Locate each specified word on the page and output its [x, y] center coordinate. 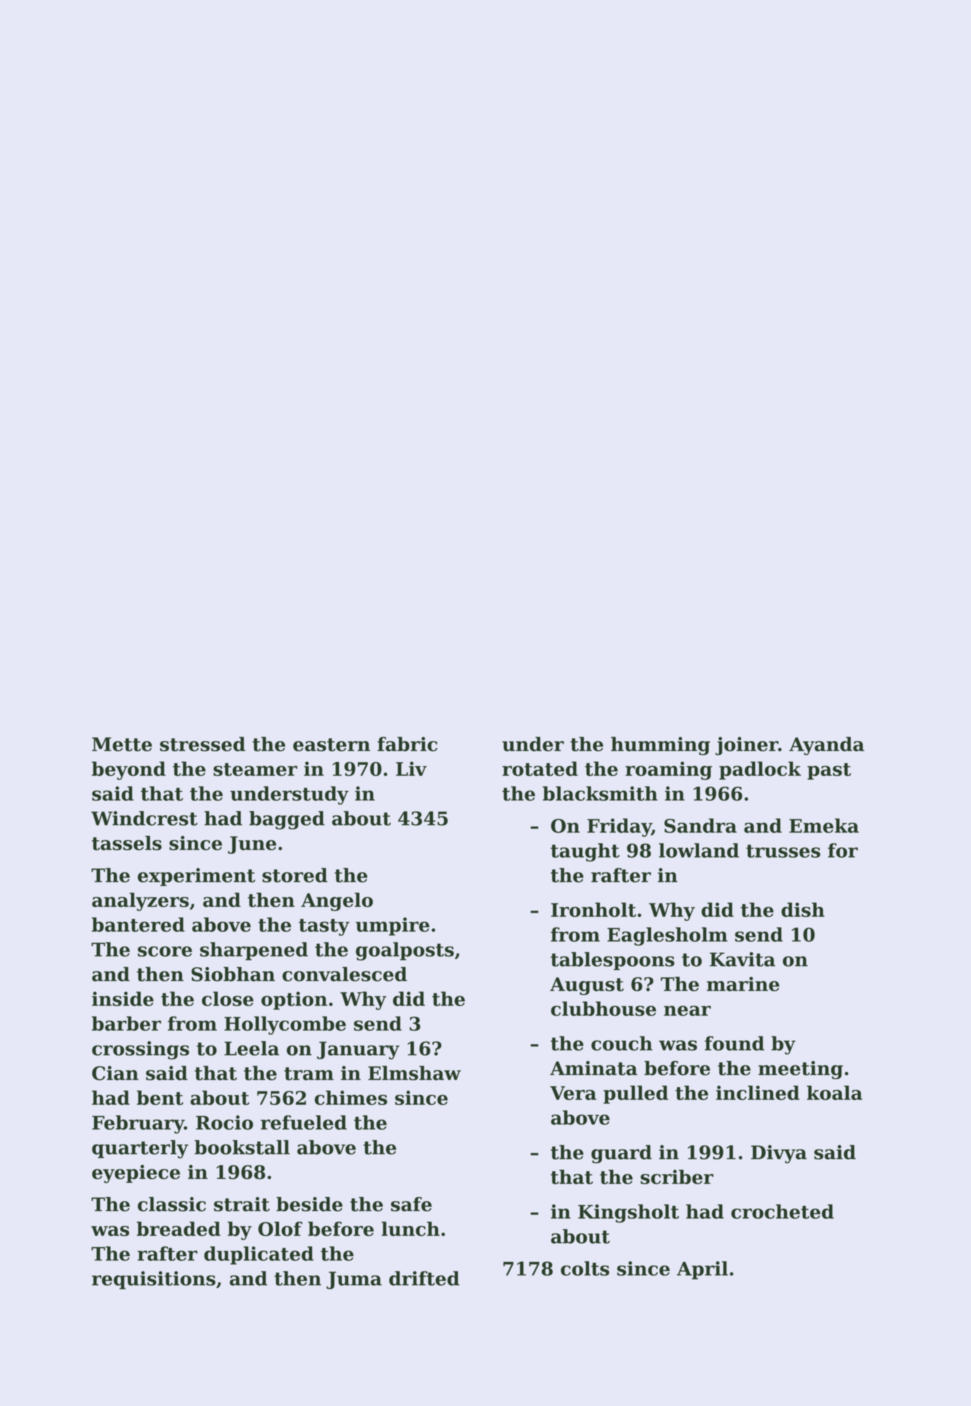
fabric [407, 744]
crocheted [782, 1211]
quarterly [140, 1149]
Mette [122, 744]
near [687, 1010]
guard [621, 1154]
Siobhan [233, 974]
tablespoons [613, 961]
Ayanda [826, 746]
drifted [424, 1278]
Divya [779, 1154]
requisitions [154, 1280]
